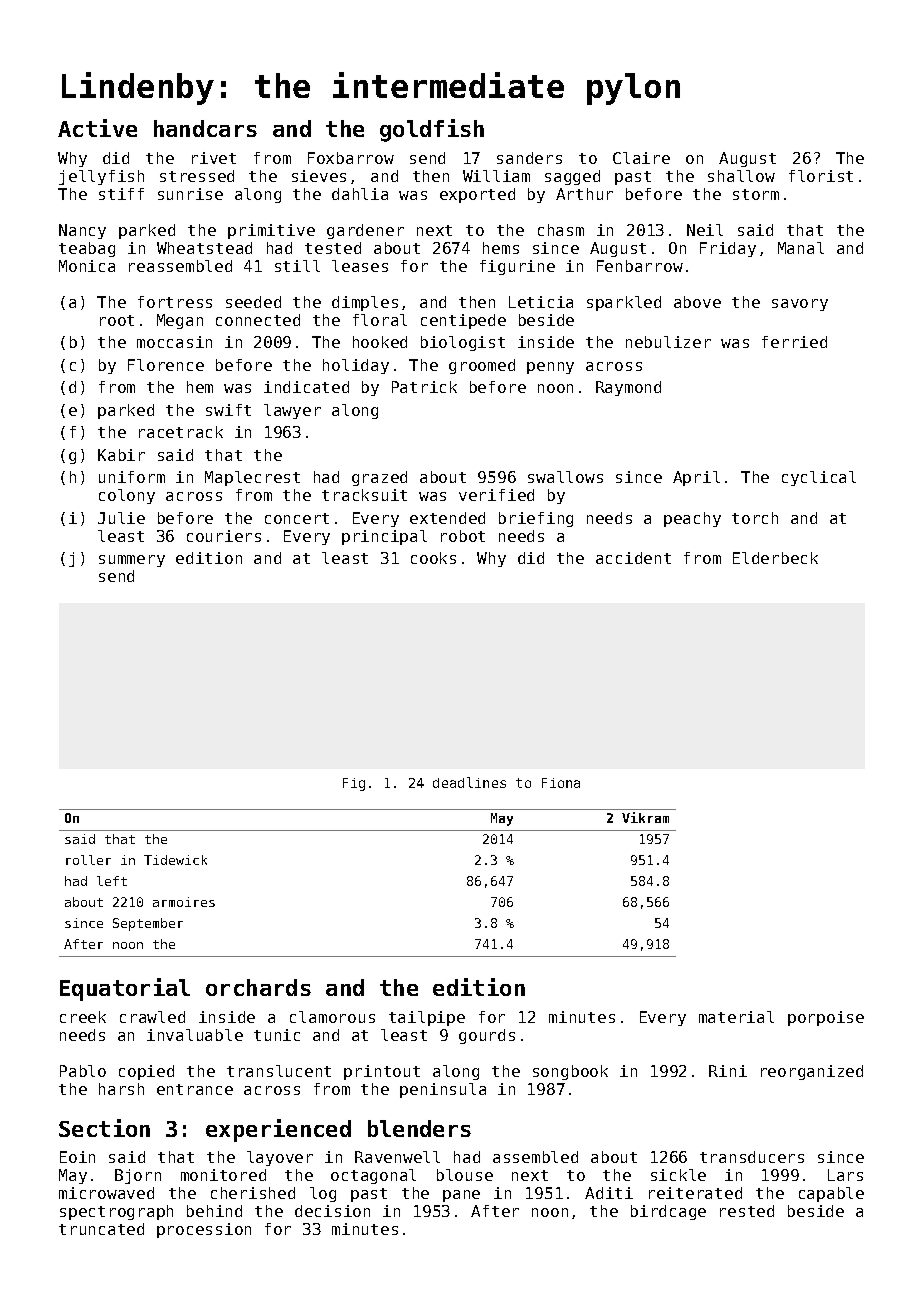  I want to click on exported, so click(477, 195).
